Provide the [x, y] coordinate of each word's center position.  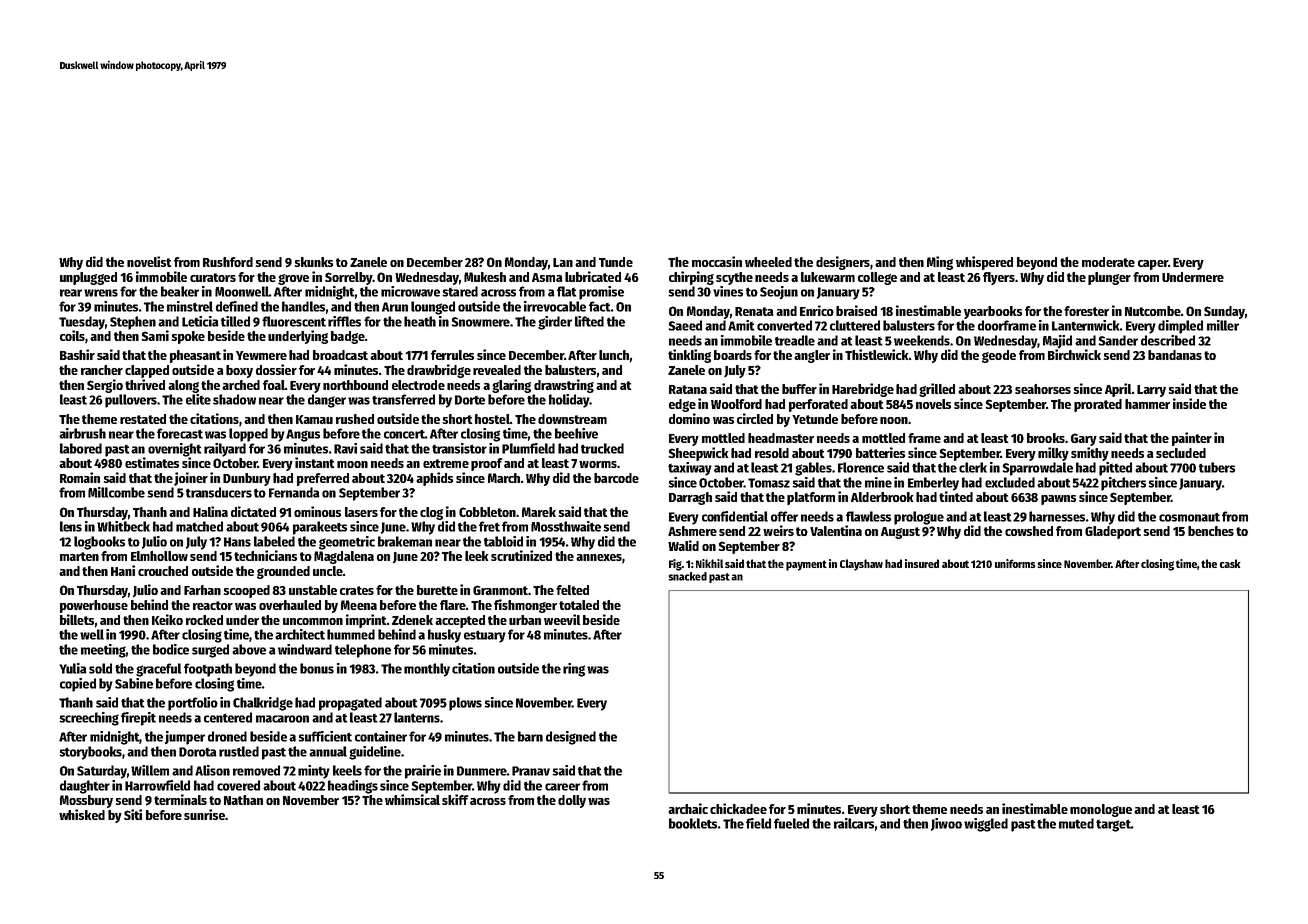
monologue [1101, 810]
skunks [314, 262]
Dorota [198, 752]
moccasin [717, 261]
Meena [359, 605]
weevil [562, 619]
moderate [1108, 262]
